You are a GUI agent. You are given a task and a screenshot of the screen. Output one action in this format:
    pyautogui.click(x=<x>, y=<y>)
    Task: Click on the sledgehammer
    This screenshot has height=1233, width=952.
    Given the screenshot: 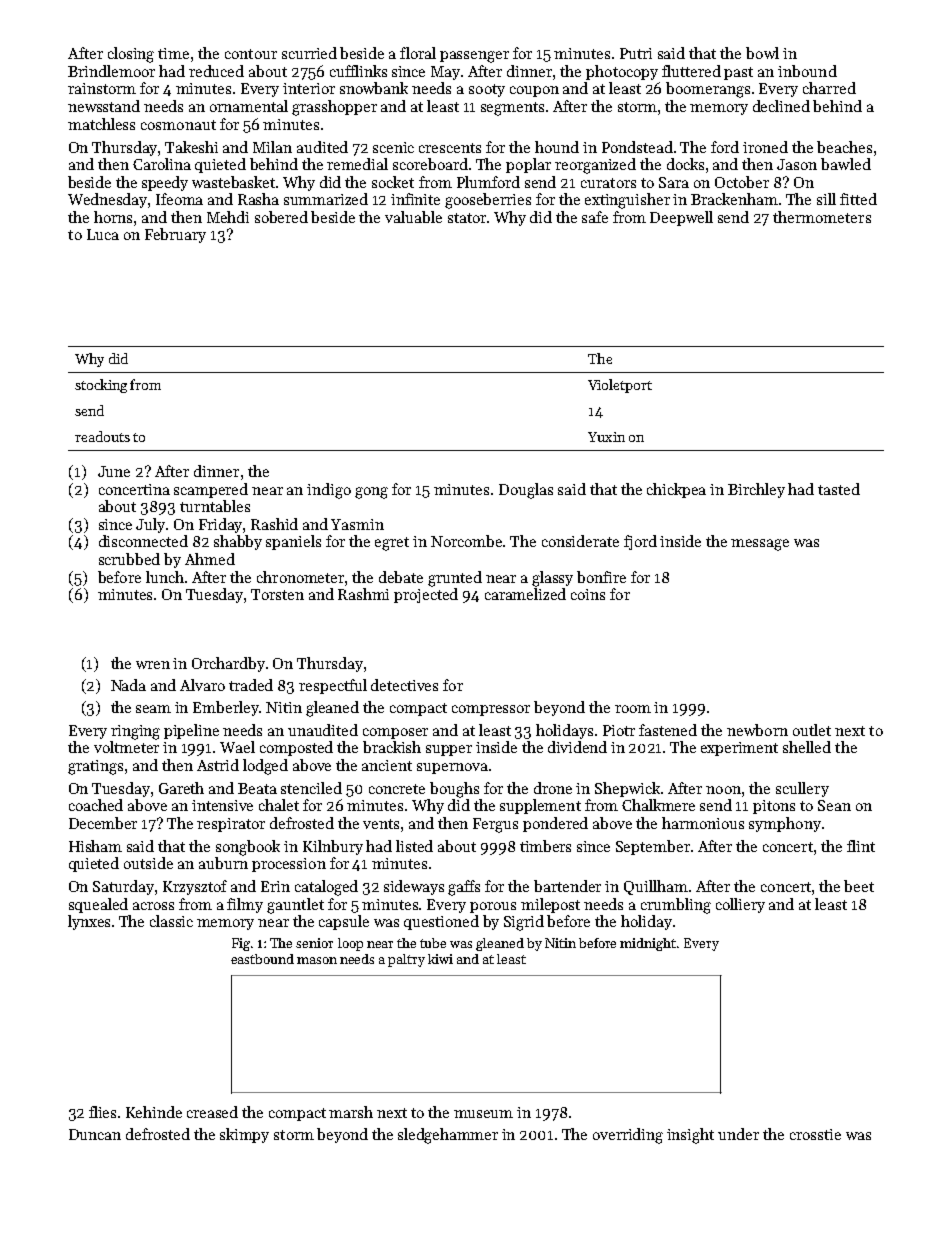 What is the action you would take?
    pyautogui.click(x=448, y=1136)
